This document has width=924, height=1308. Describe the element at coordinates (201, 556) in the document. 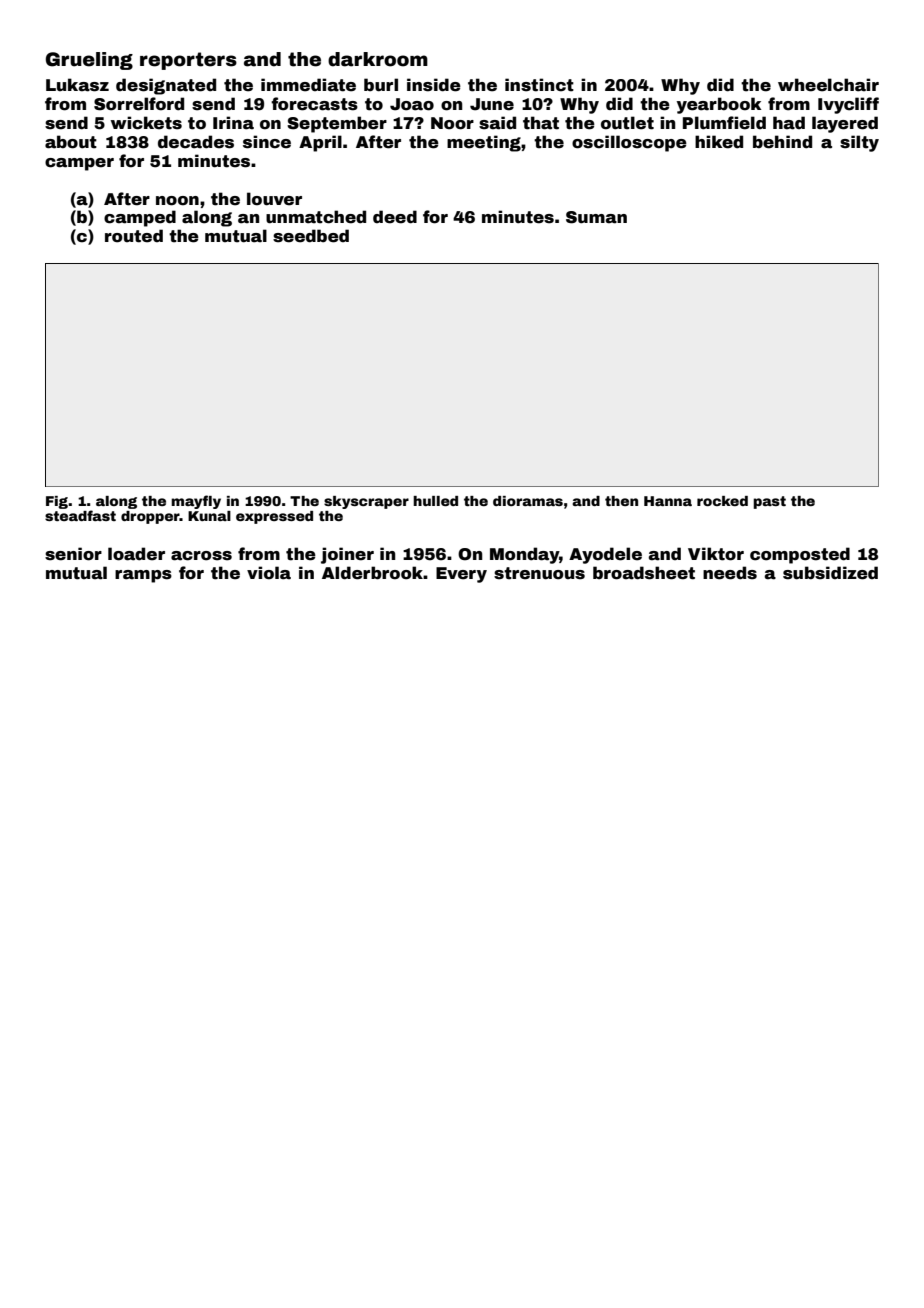

I see `across` at that location.
